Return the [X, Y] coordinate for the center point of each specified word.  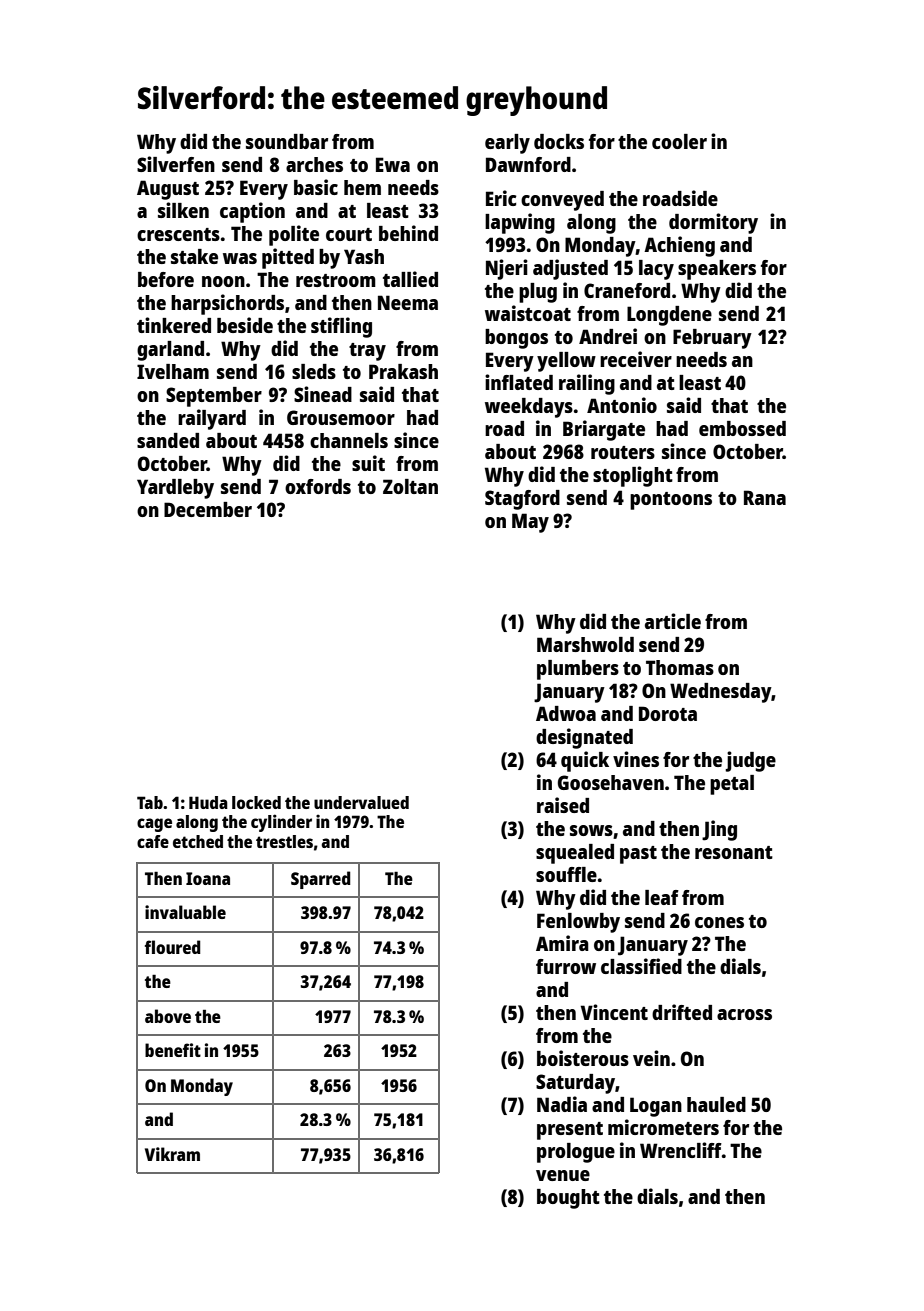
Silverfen [176, 164]
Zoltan [410, 486]
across [744, 1014]
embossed [742, 428]
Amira [562, 943]
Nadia [562, 1104]
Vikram [172, 1154]
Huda [208, 802]
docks [559, 141]
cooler [679, 141]
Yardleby [175, 489]
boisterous [583, 1058]
